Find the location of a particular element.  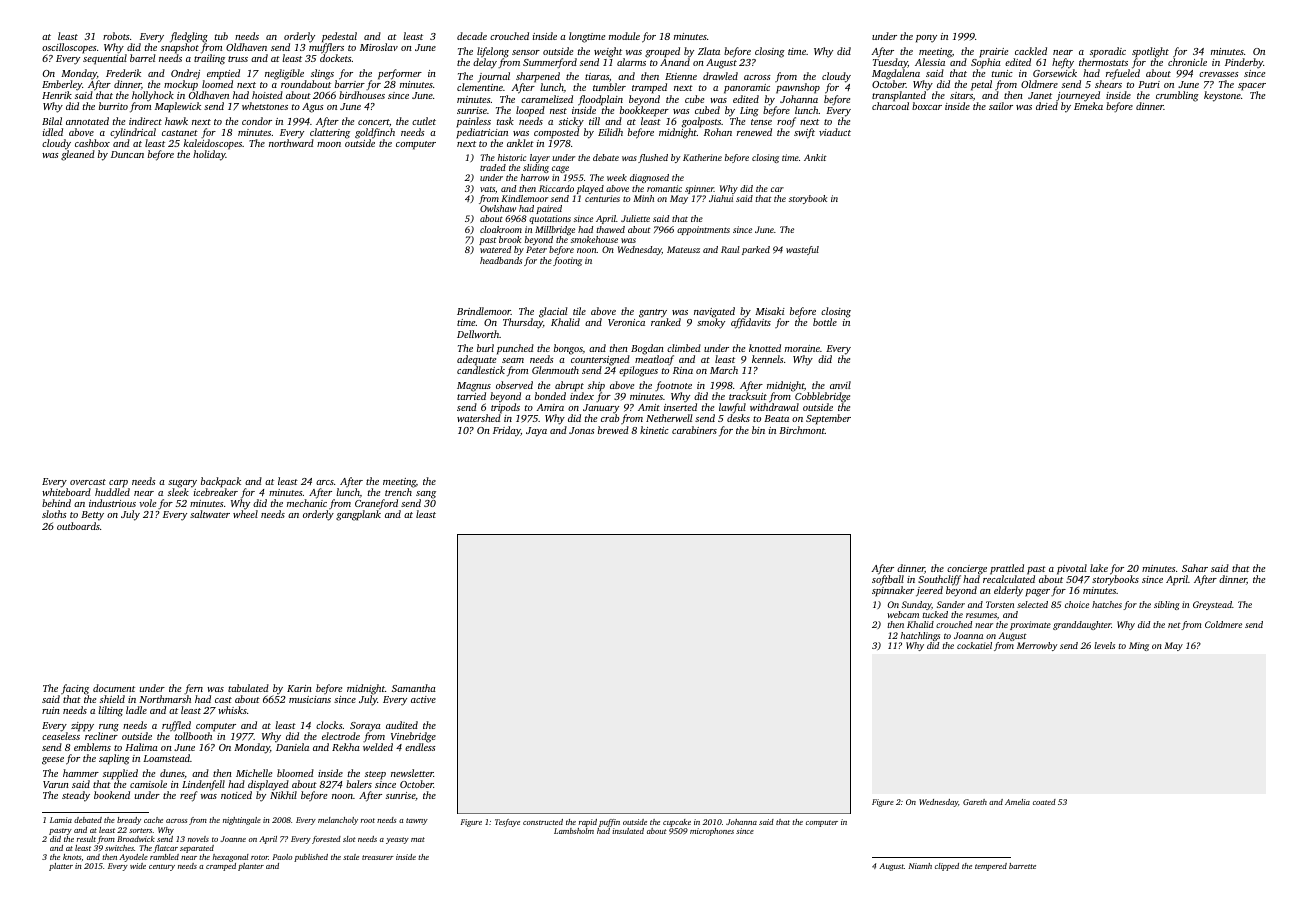

cackled is located at coordinates (1031, 51).
